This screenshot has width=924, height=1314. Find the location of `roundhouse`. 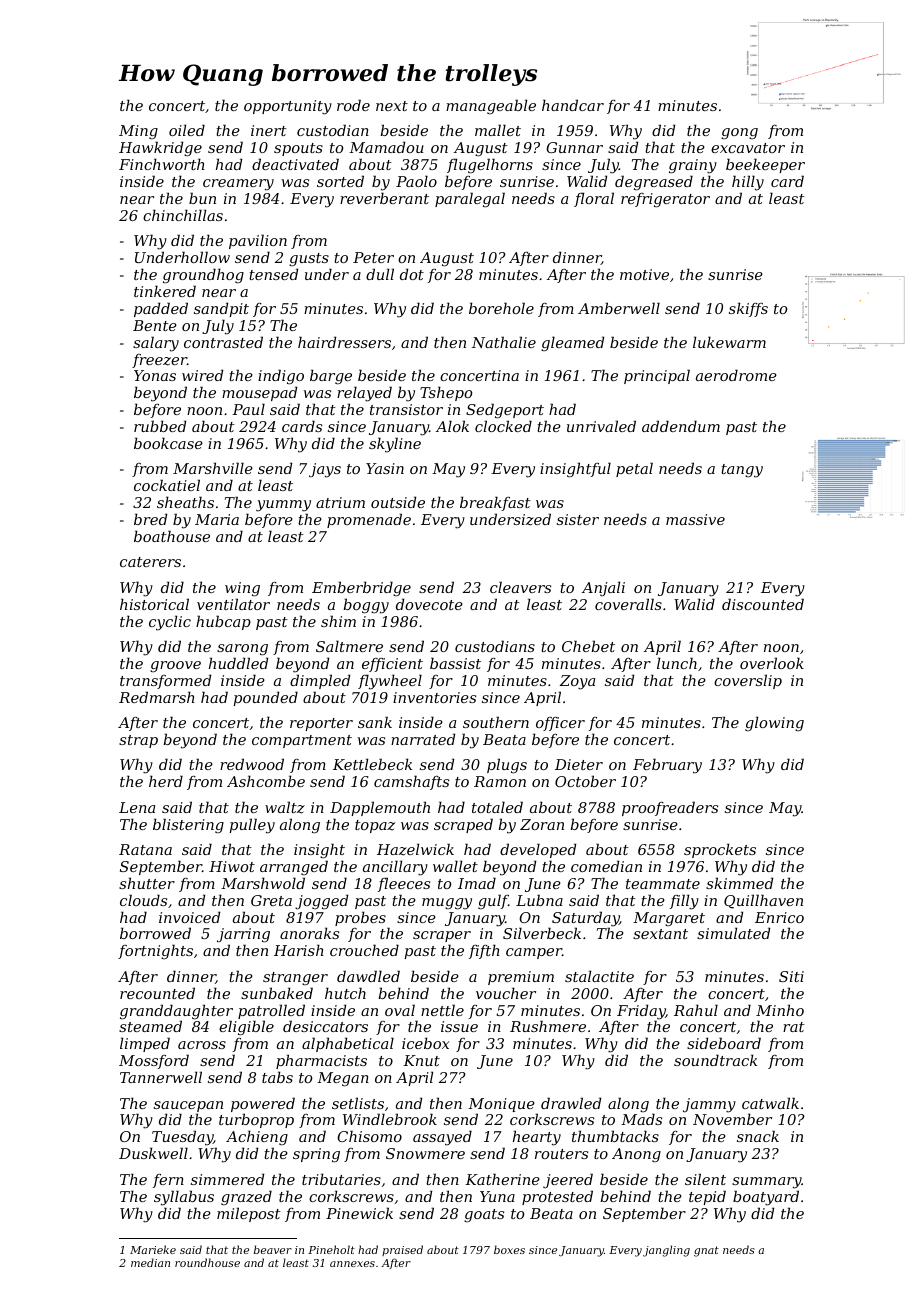

roundhouse is located at coordinates (207, 1262).
